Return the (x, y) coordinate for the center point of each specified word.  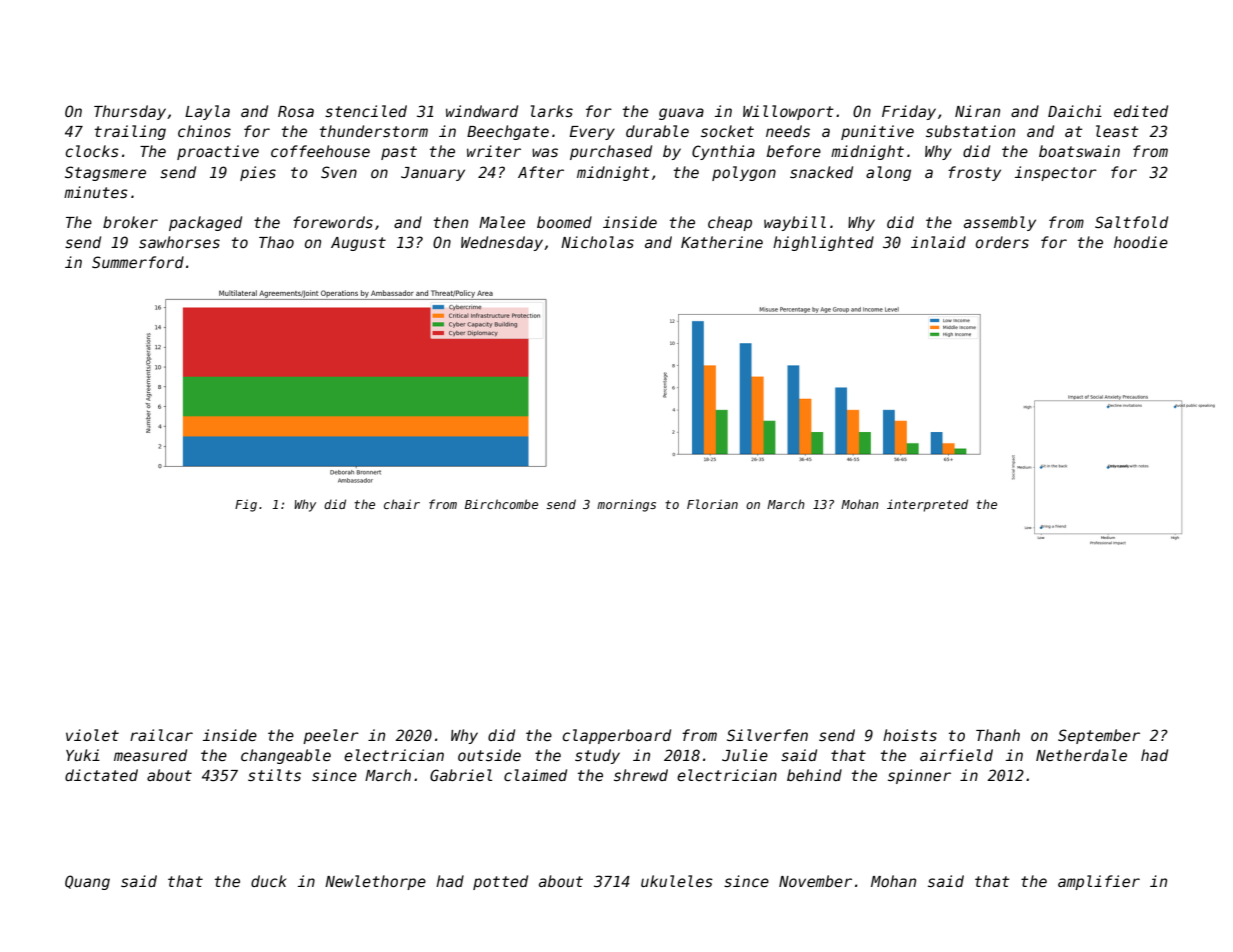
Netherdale (1081, 755)
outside (489, 755)
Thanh (998, 735)
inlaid (938, 242)
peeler (331, 736)
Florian (712, 504)
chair (402, 504)
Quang (87, 882)
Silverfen (767, 735)
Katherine (722, 242)
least (1117, 131)
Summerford (138, 262)
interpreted (927, 505)
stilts (274, 775)
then (451, 222)
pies (258, 173)
